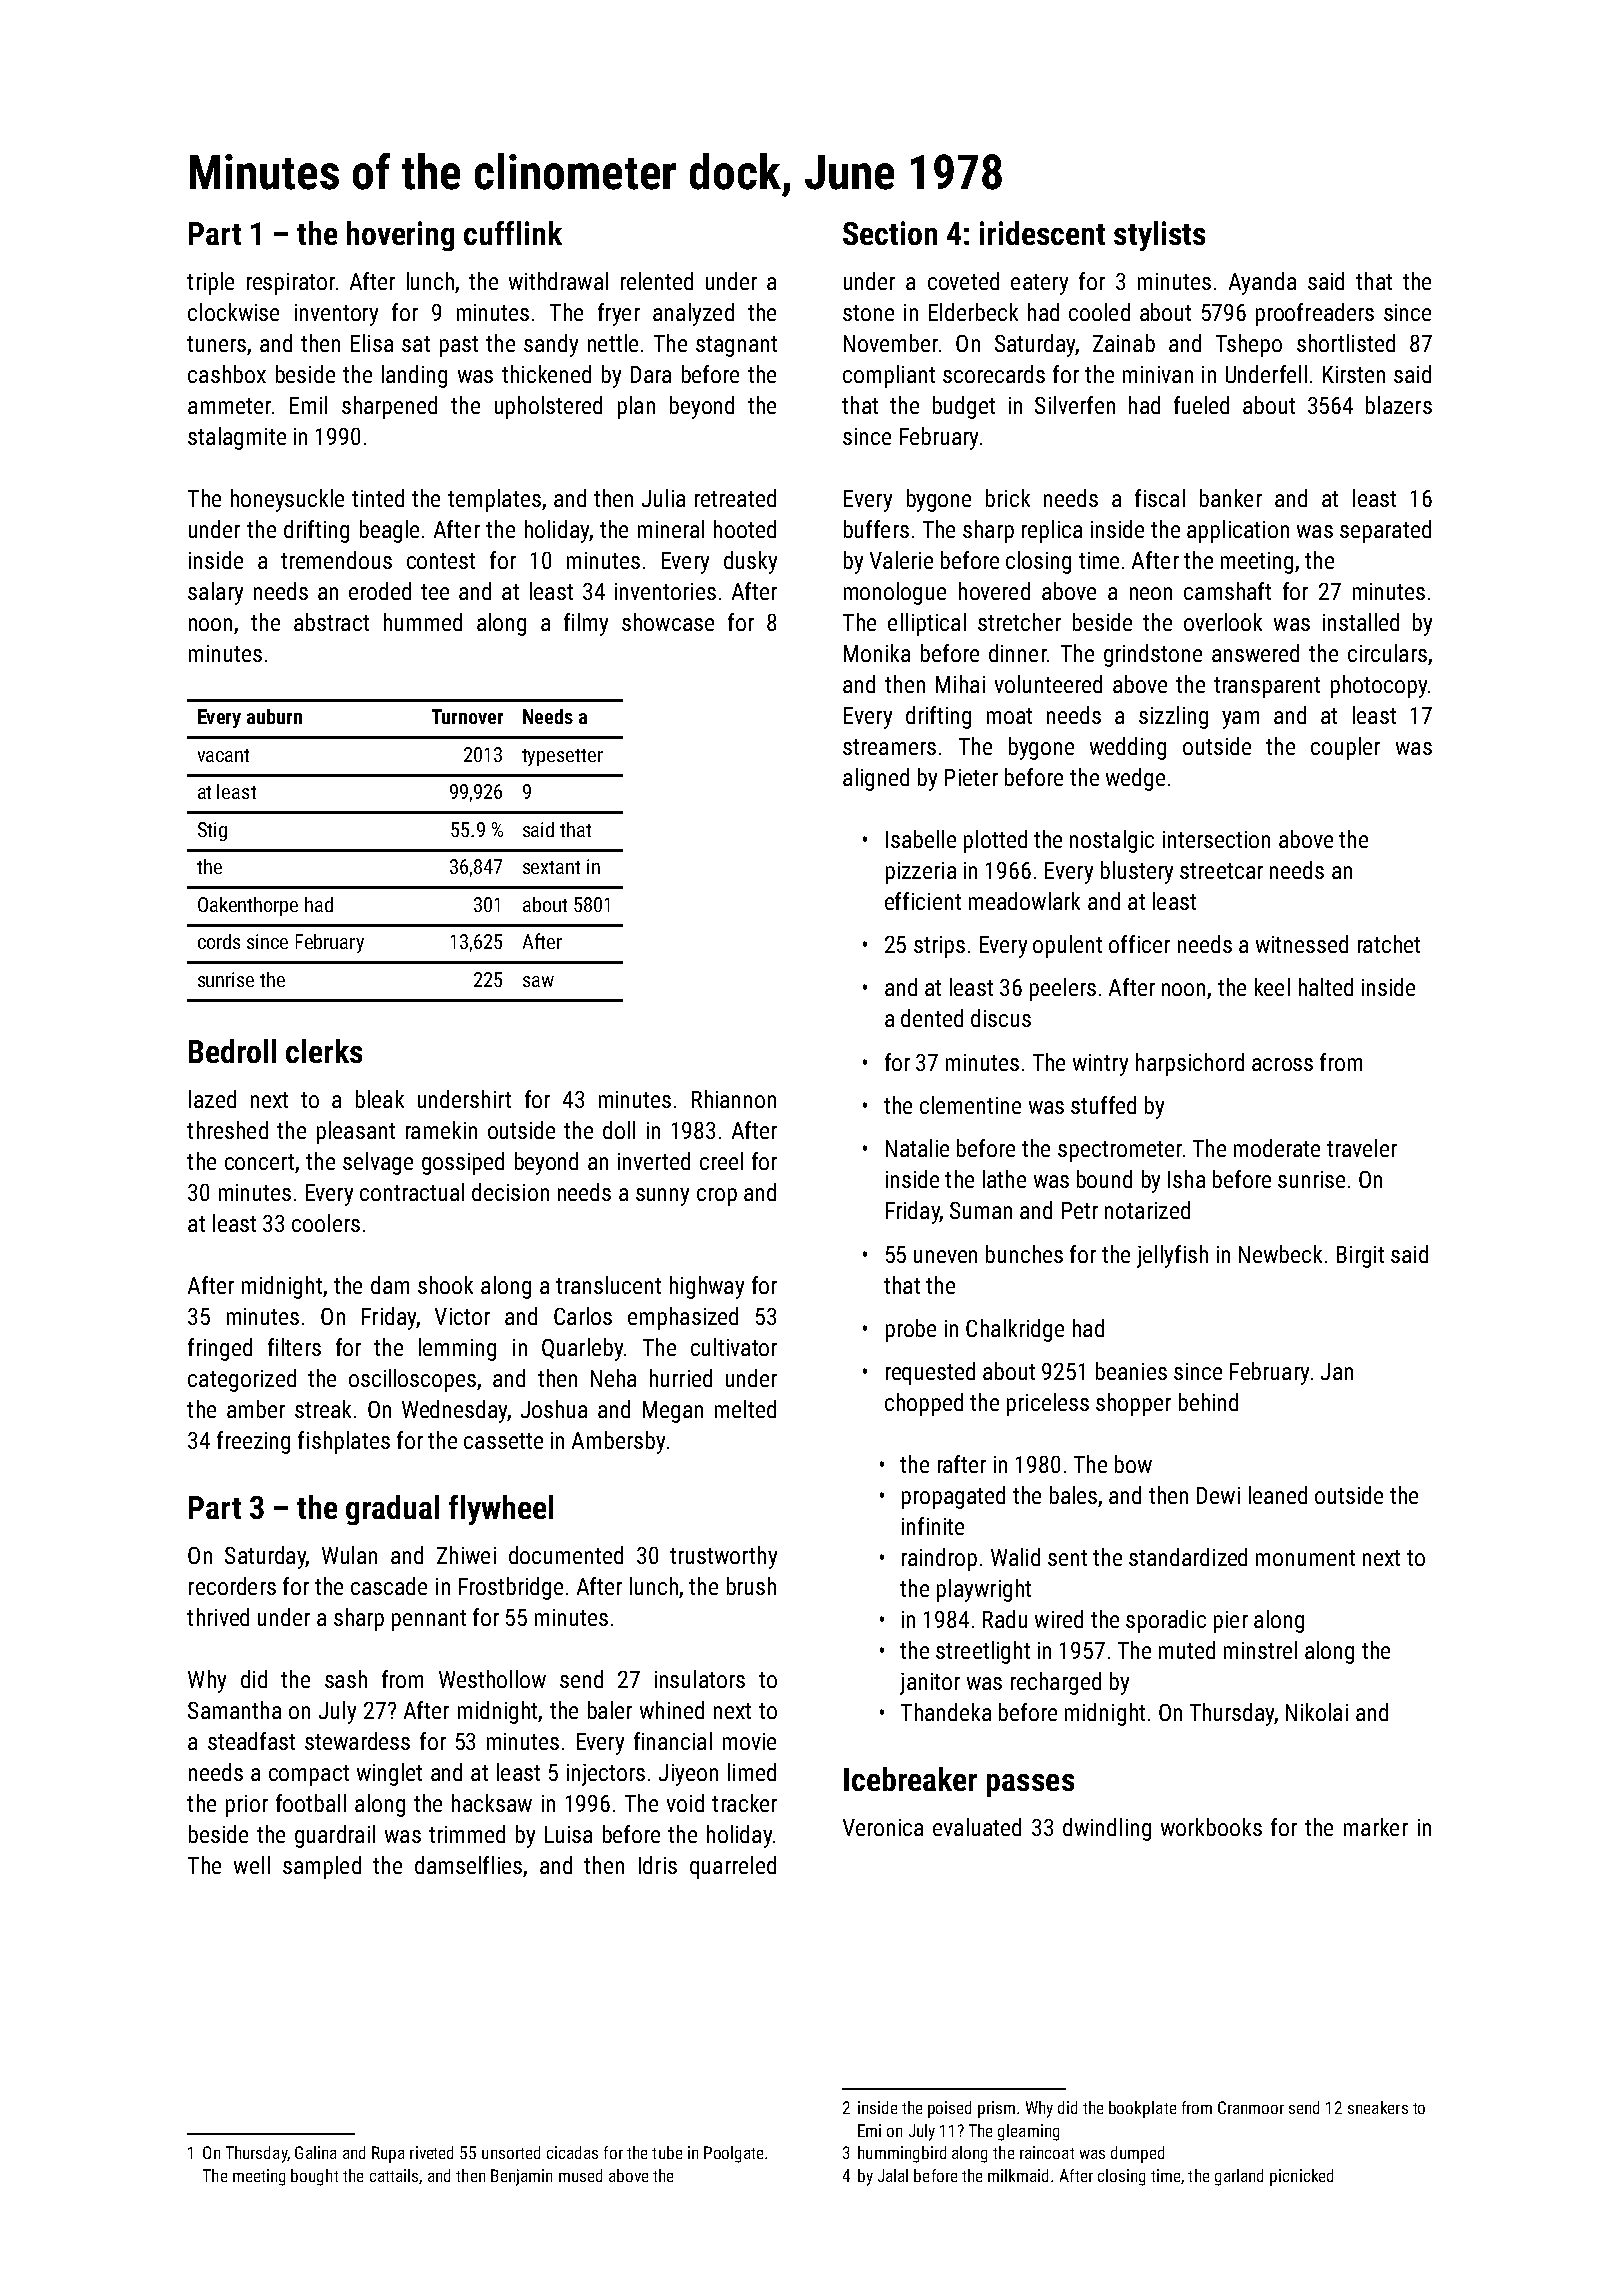 This image has height=2292, width=1620. What do you see at coordinates (210, 283) in the image?
I see `triple` at bounding box center [210, 283].
